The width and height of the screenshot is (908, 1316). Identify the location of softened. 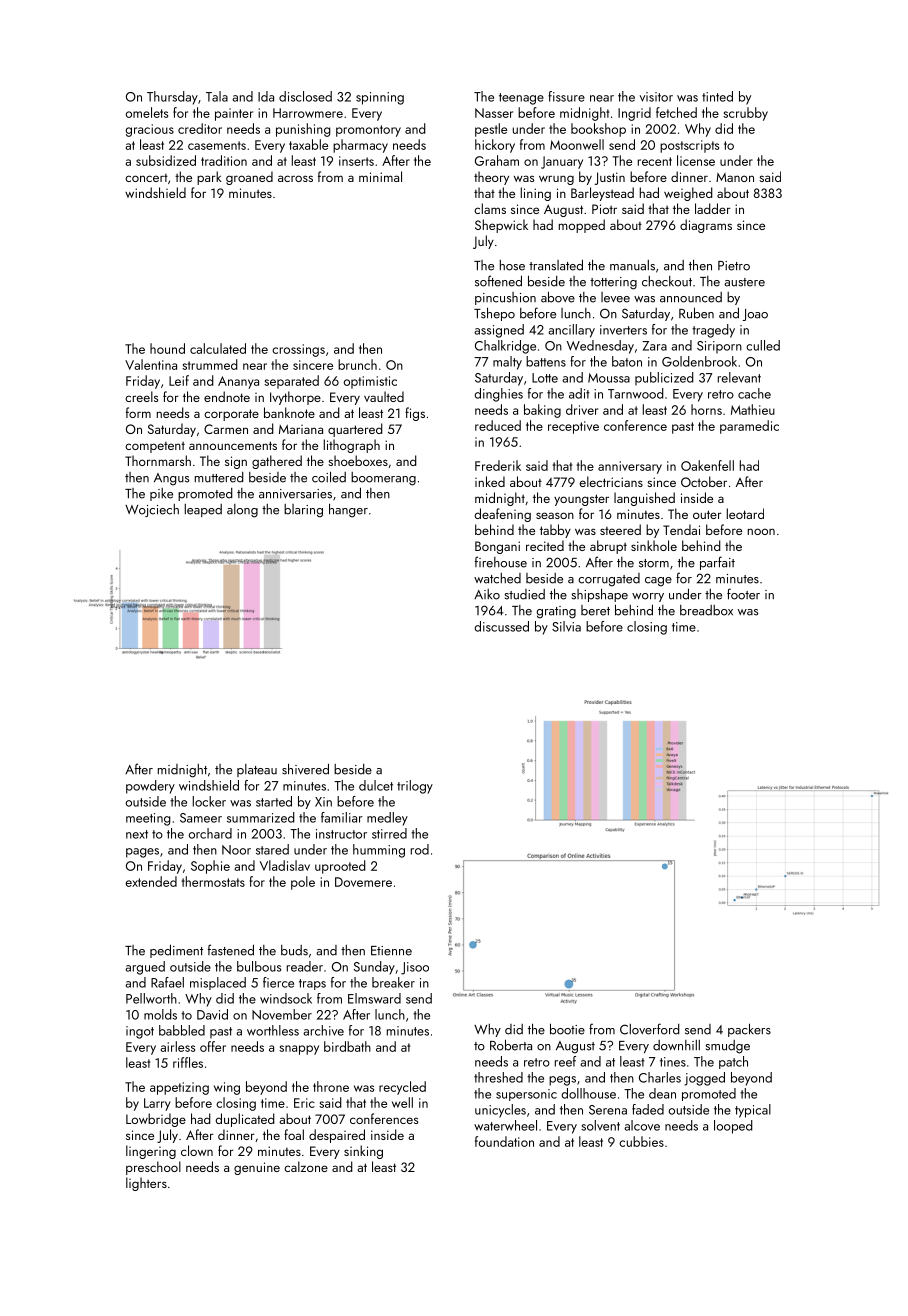
(498, 281).
